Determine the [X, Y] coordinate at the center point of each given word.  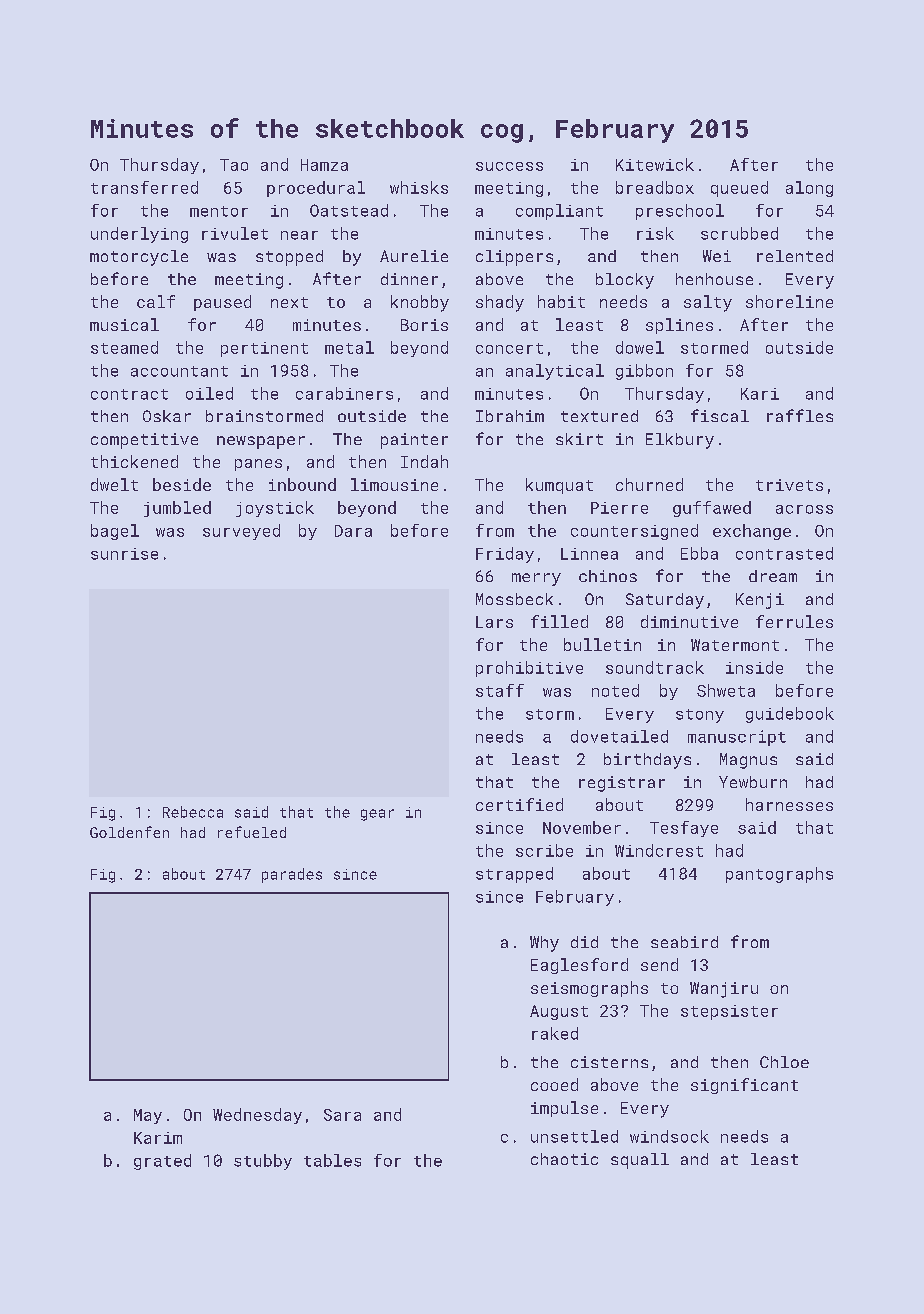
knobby [420, 303]
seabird [684, 942]
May [148, 1116]
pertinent [264, 349]
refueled [252, 832]
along [809, 189]
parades [292, 875]
